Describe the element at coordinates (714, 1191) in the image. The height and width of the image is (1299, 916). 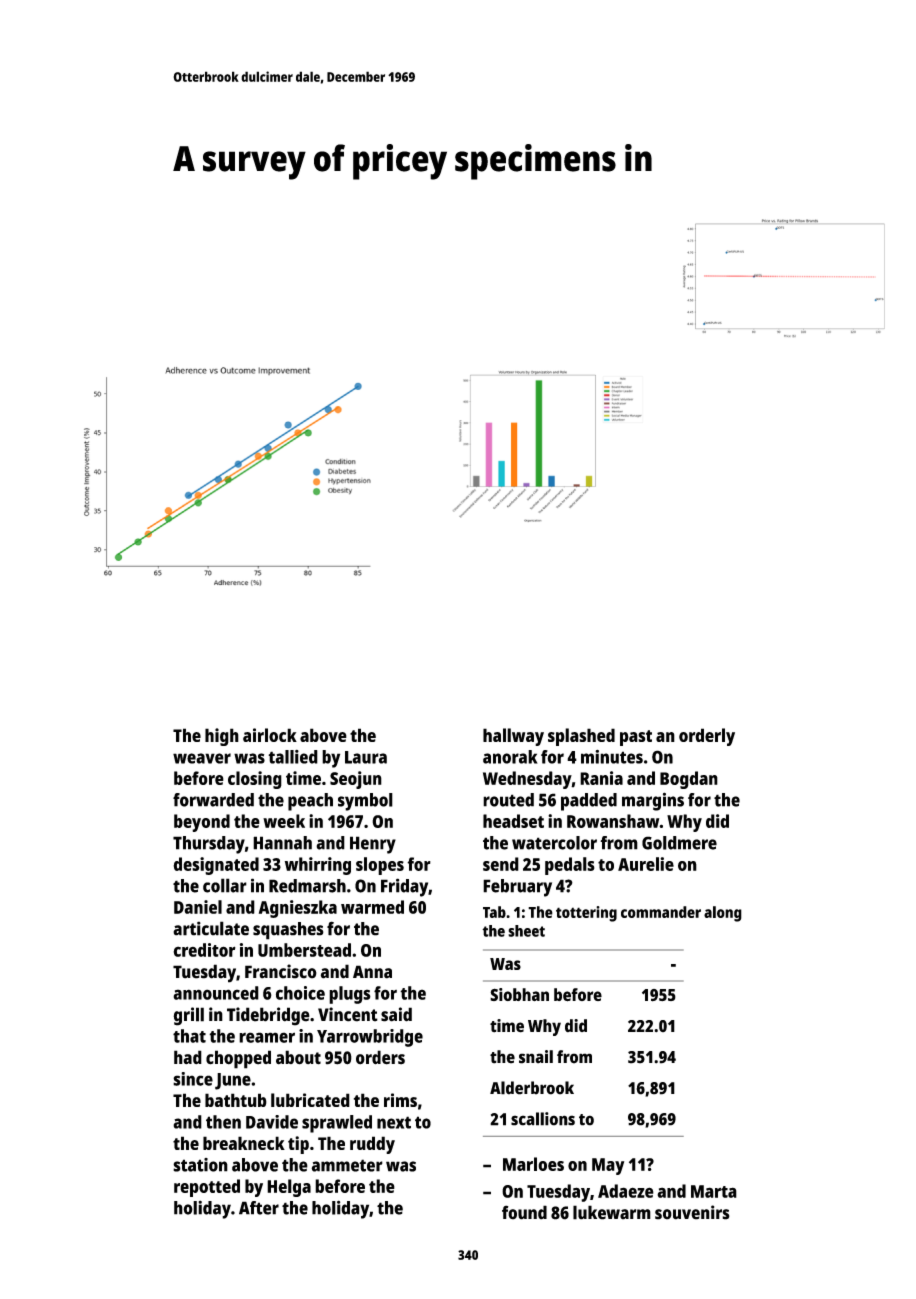
I see `Marta` at that location.
